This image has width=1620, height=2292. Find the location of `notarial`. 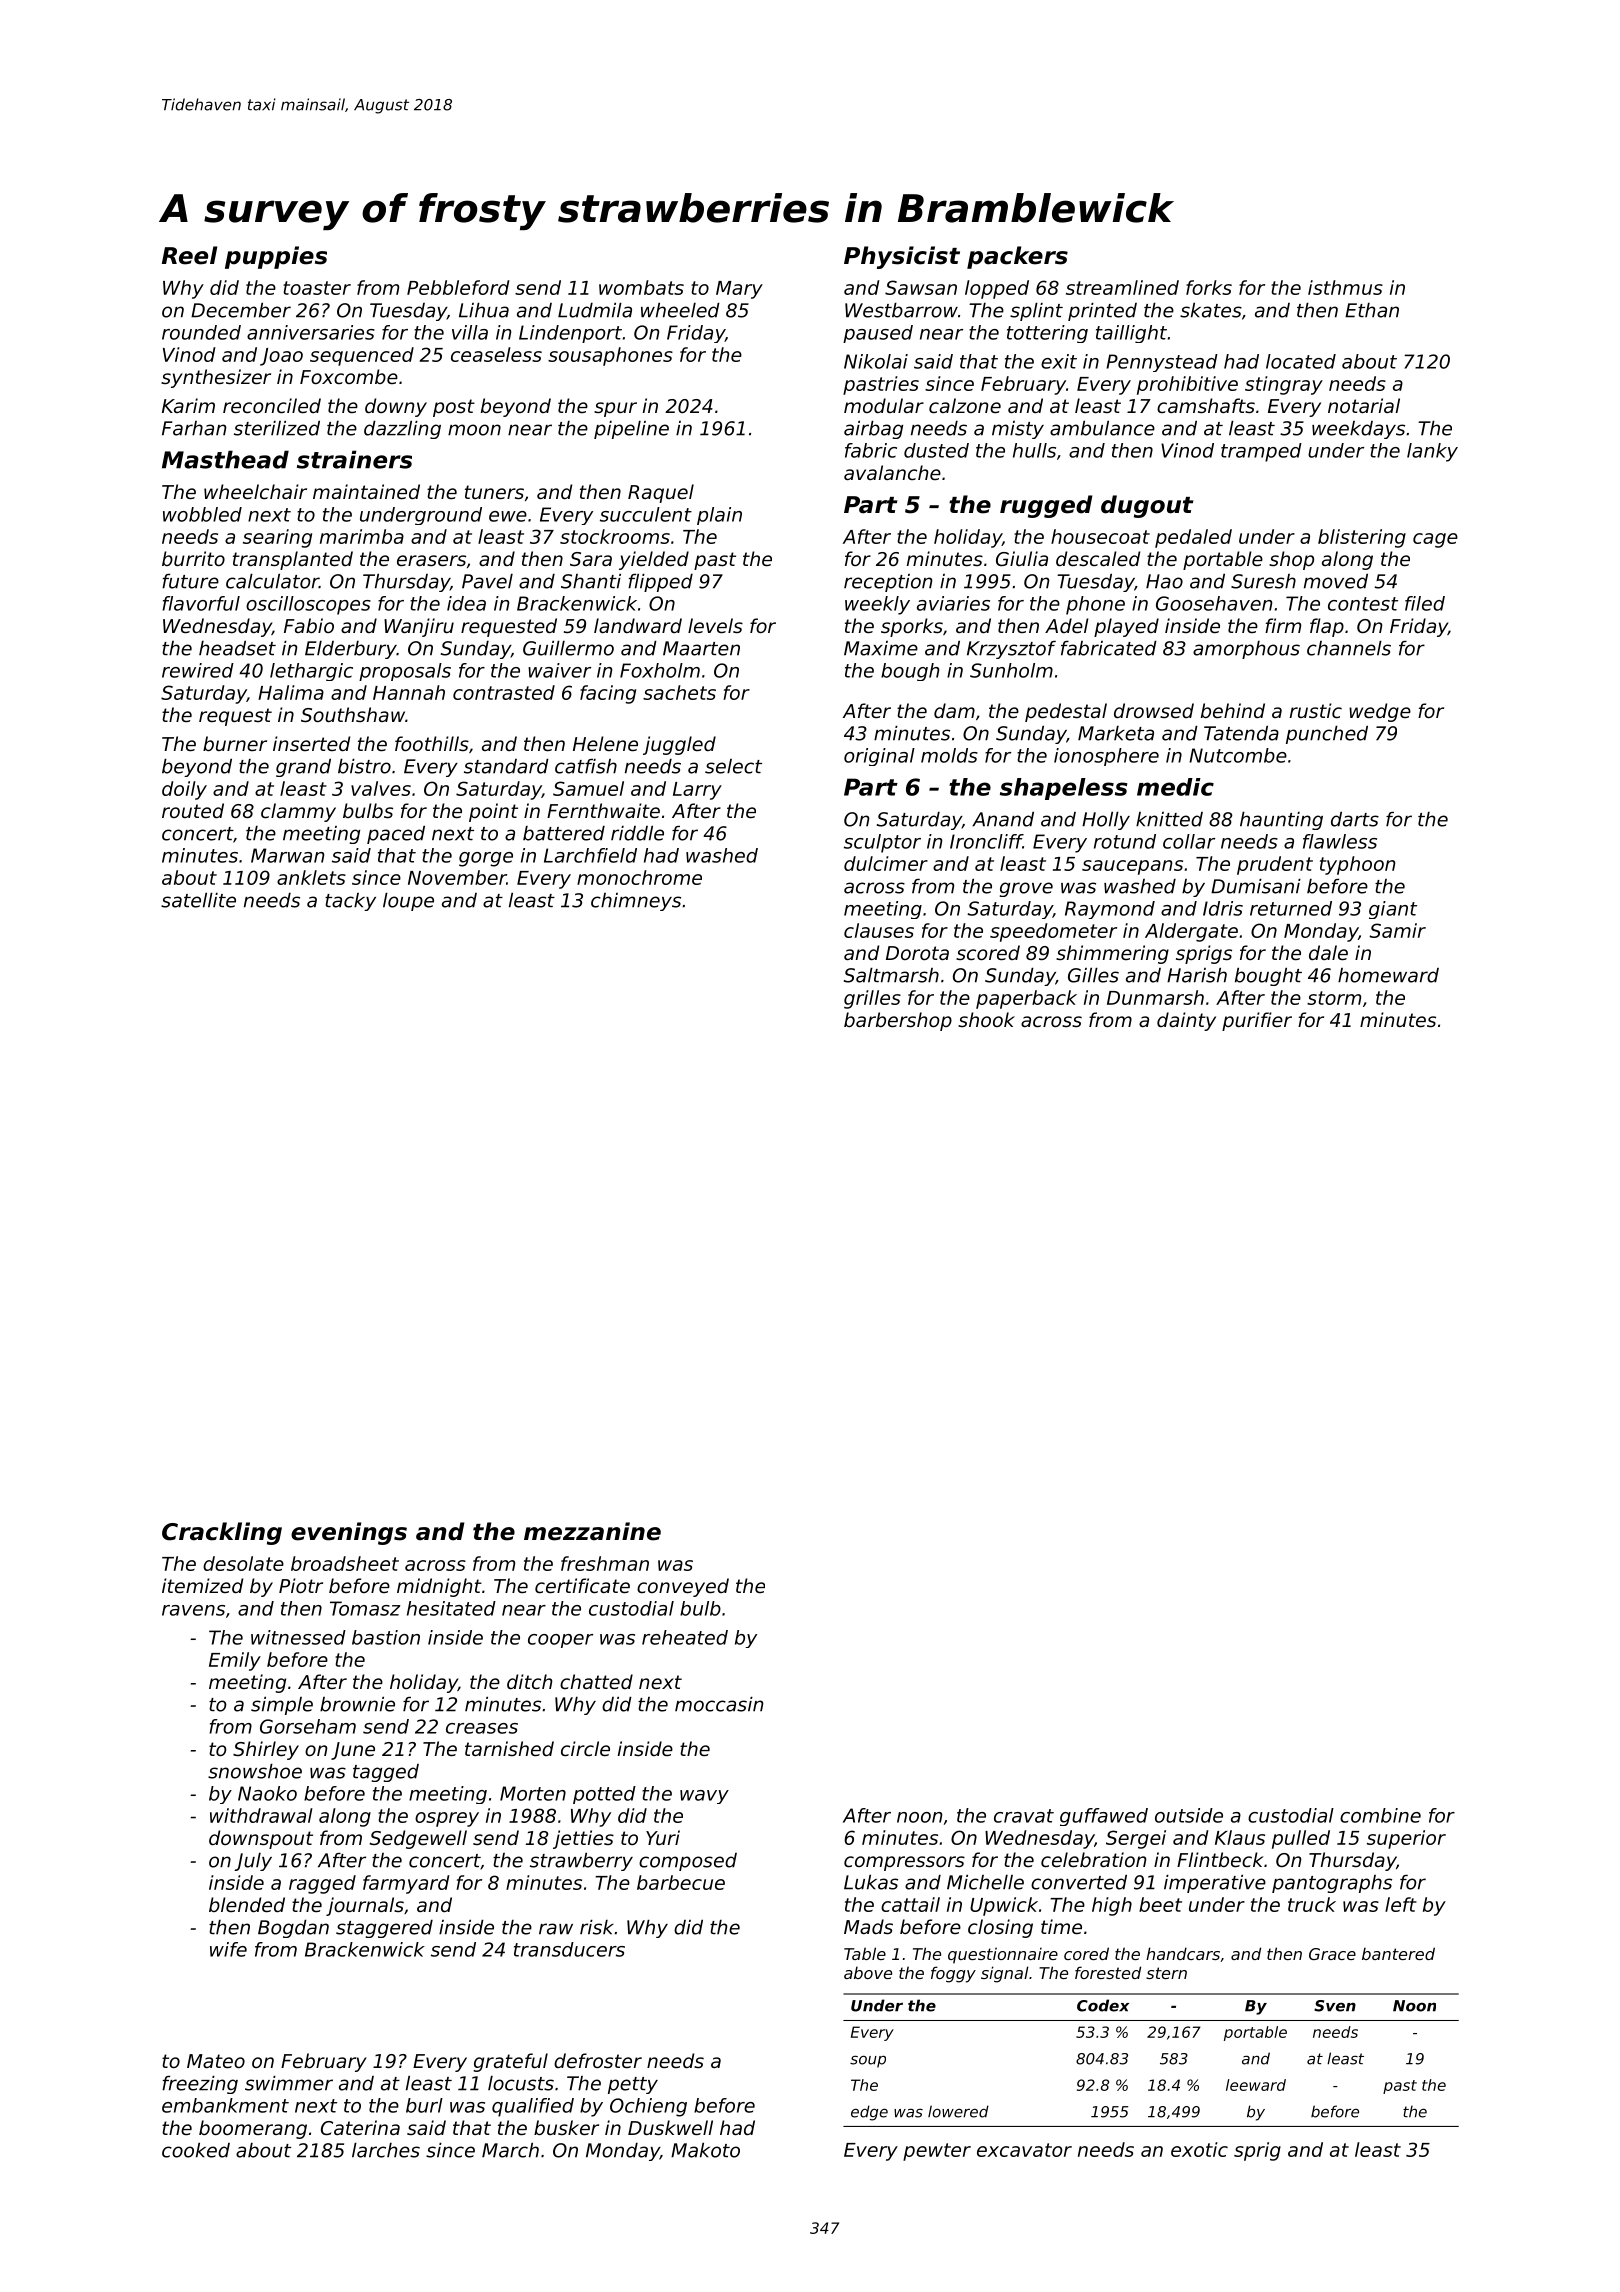

notarial is located at coordinates (1364, 405).
